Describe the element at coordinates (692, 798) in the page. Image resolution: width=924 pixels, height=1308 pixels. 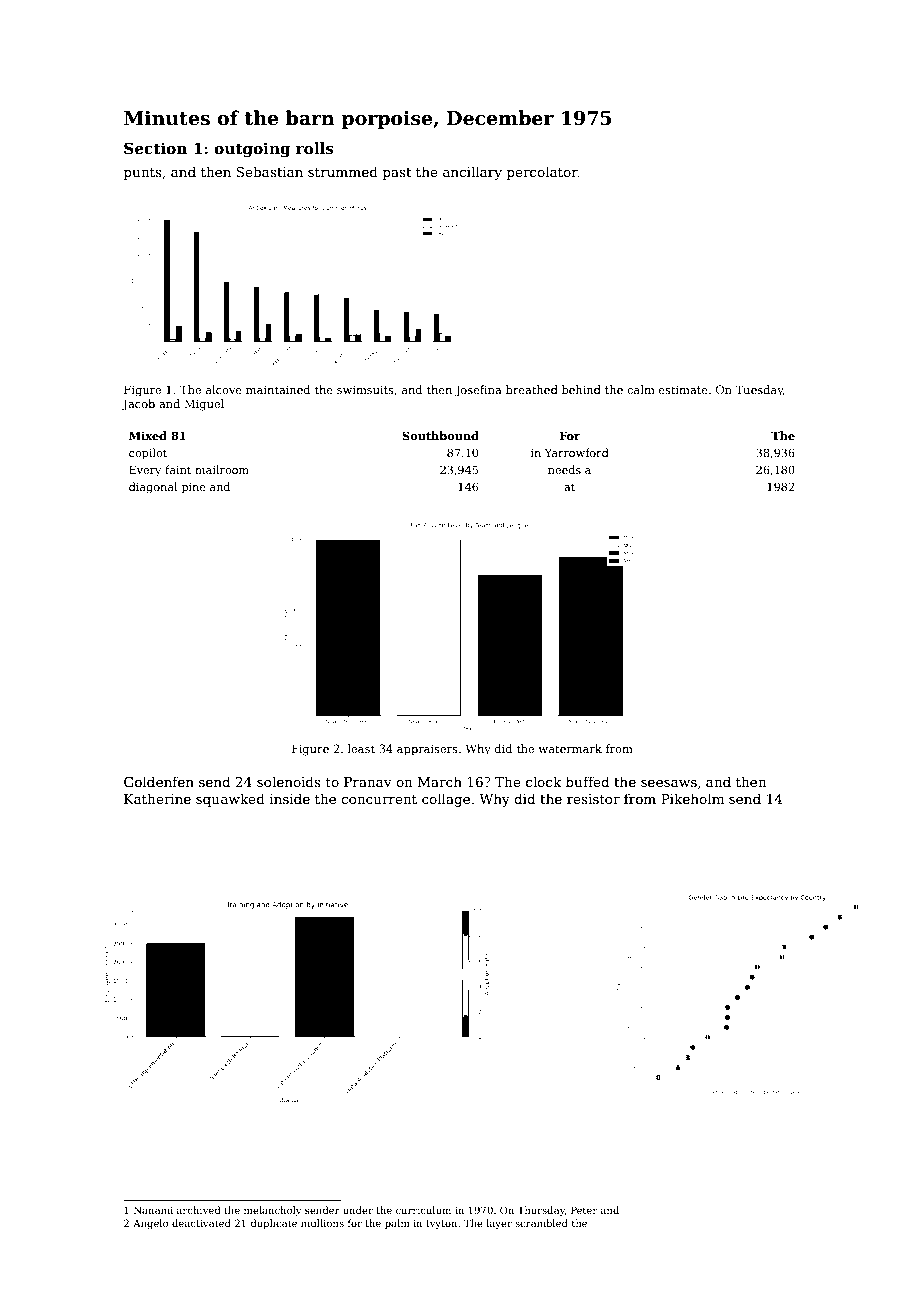
I see `Pikeholm` at that location.
